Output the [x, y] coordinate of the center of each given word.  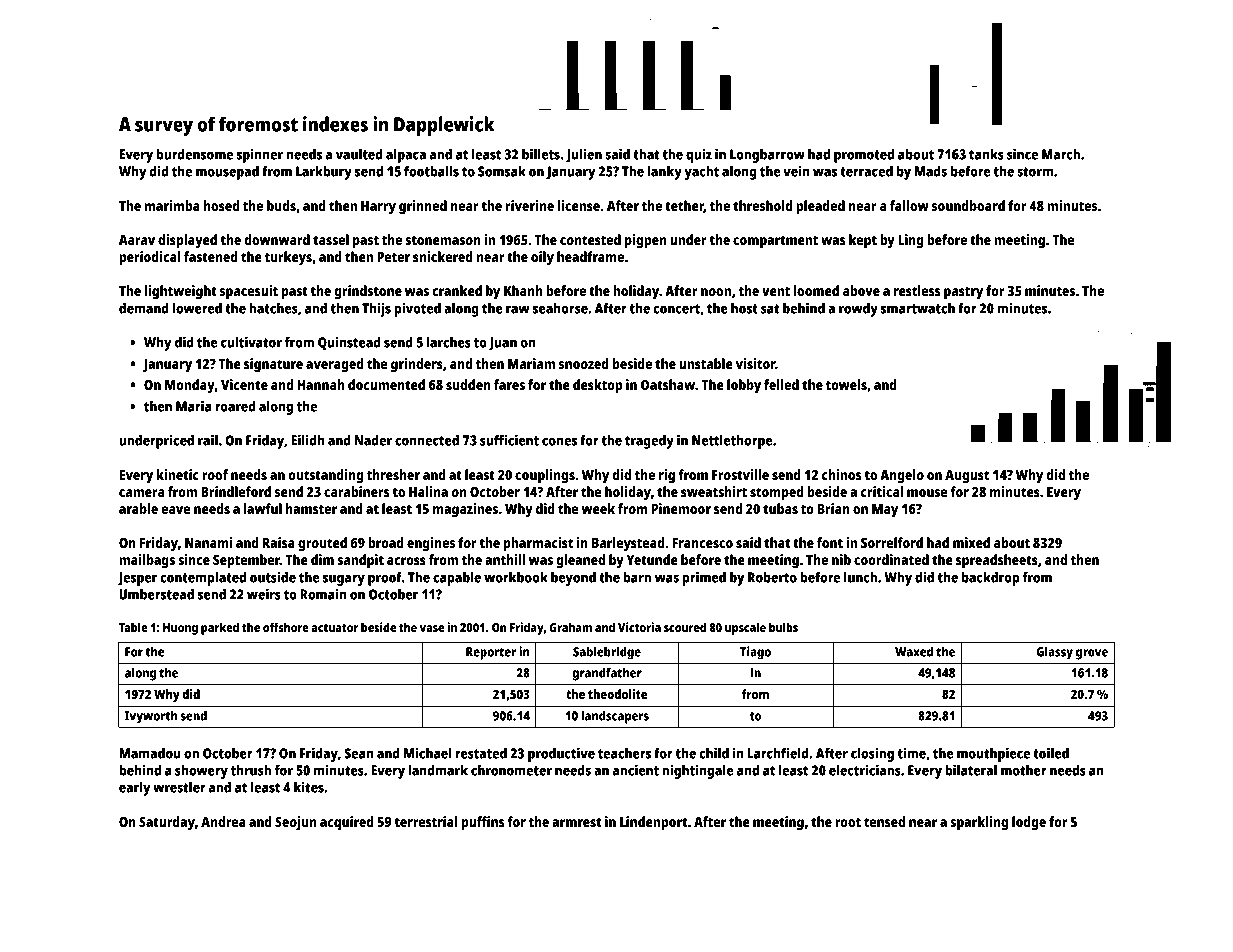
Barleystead [628, 544]
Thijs [376, 309]
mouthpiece [993, 754]
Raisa [279, 542]
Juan [502, 344]
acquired [347, 823]
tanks [986, 154]
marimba [172, 205]
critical [882, 491]
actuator [335, 628]
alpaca [406, 156]
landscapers [615, 717]
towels [846, 384]
